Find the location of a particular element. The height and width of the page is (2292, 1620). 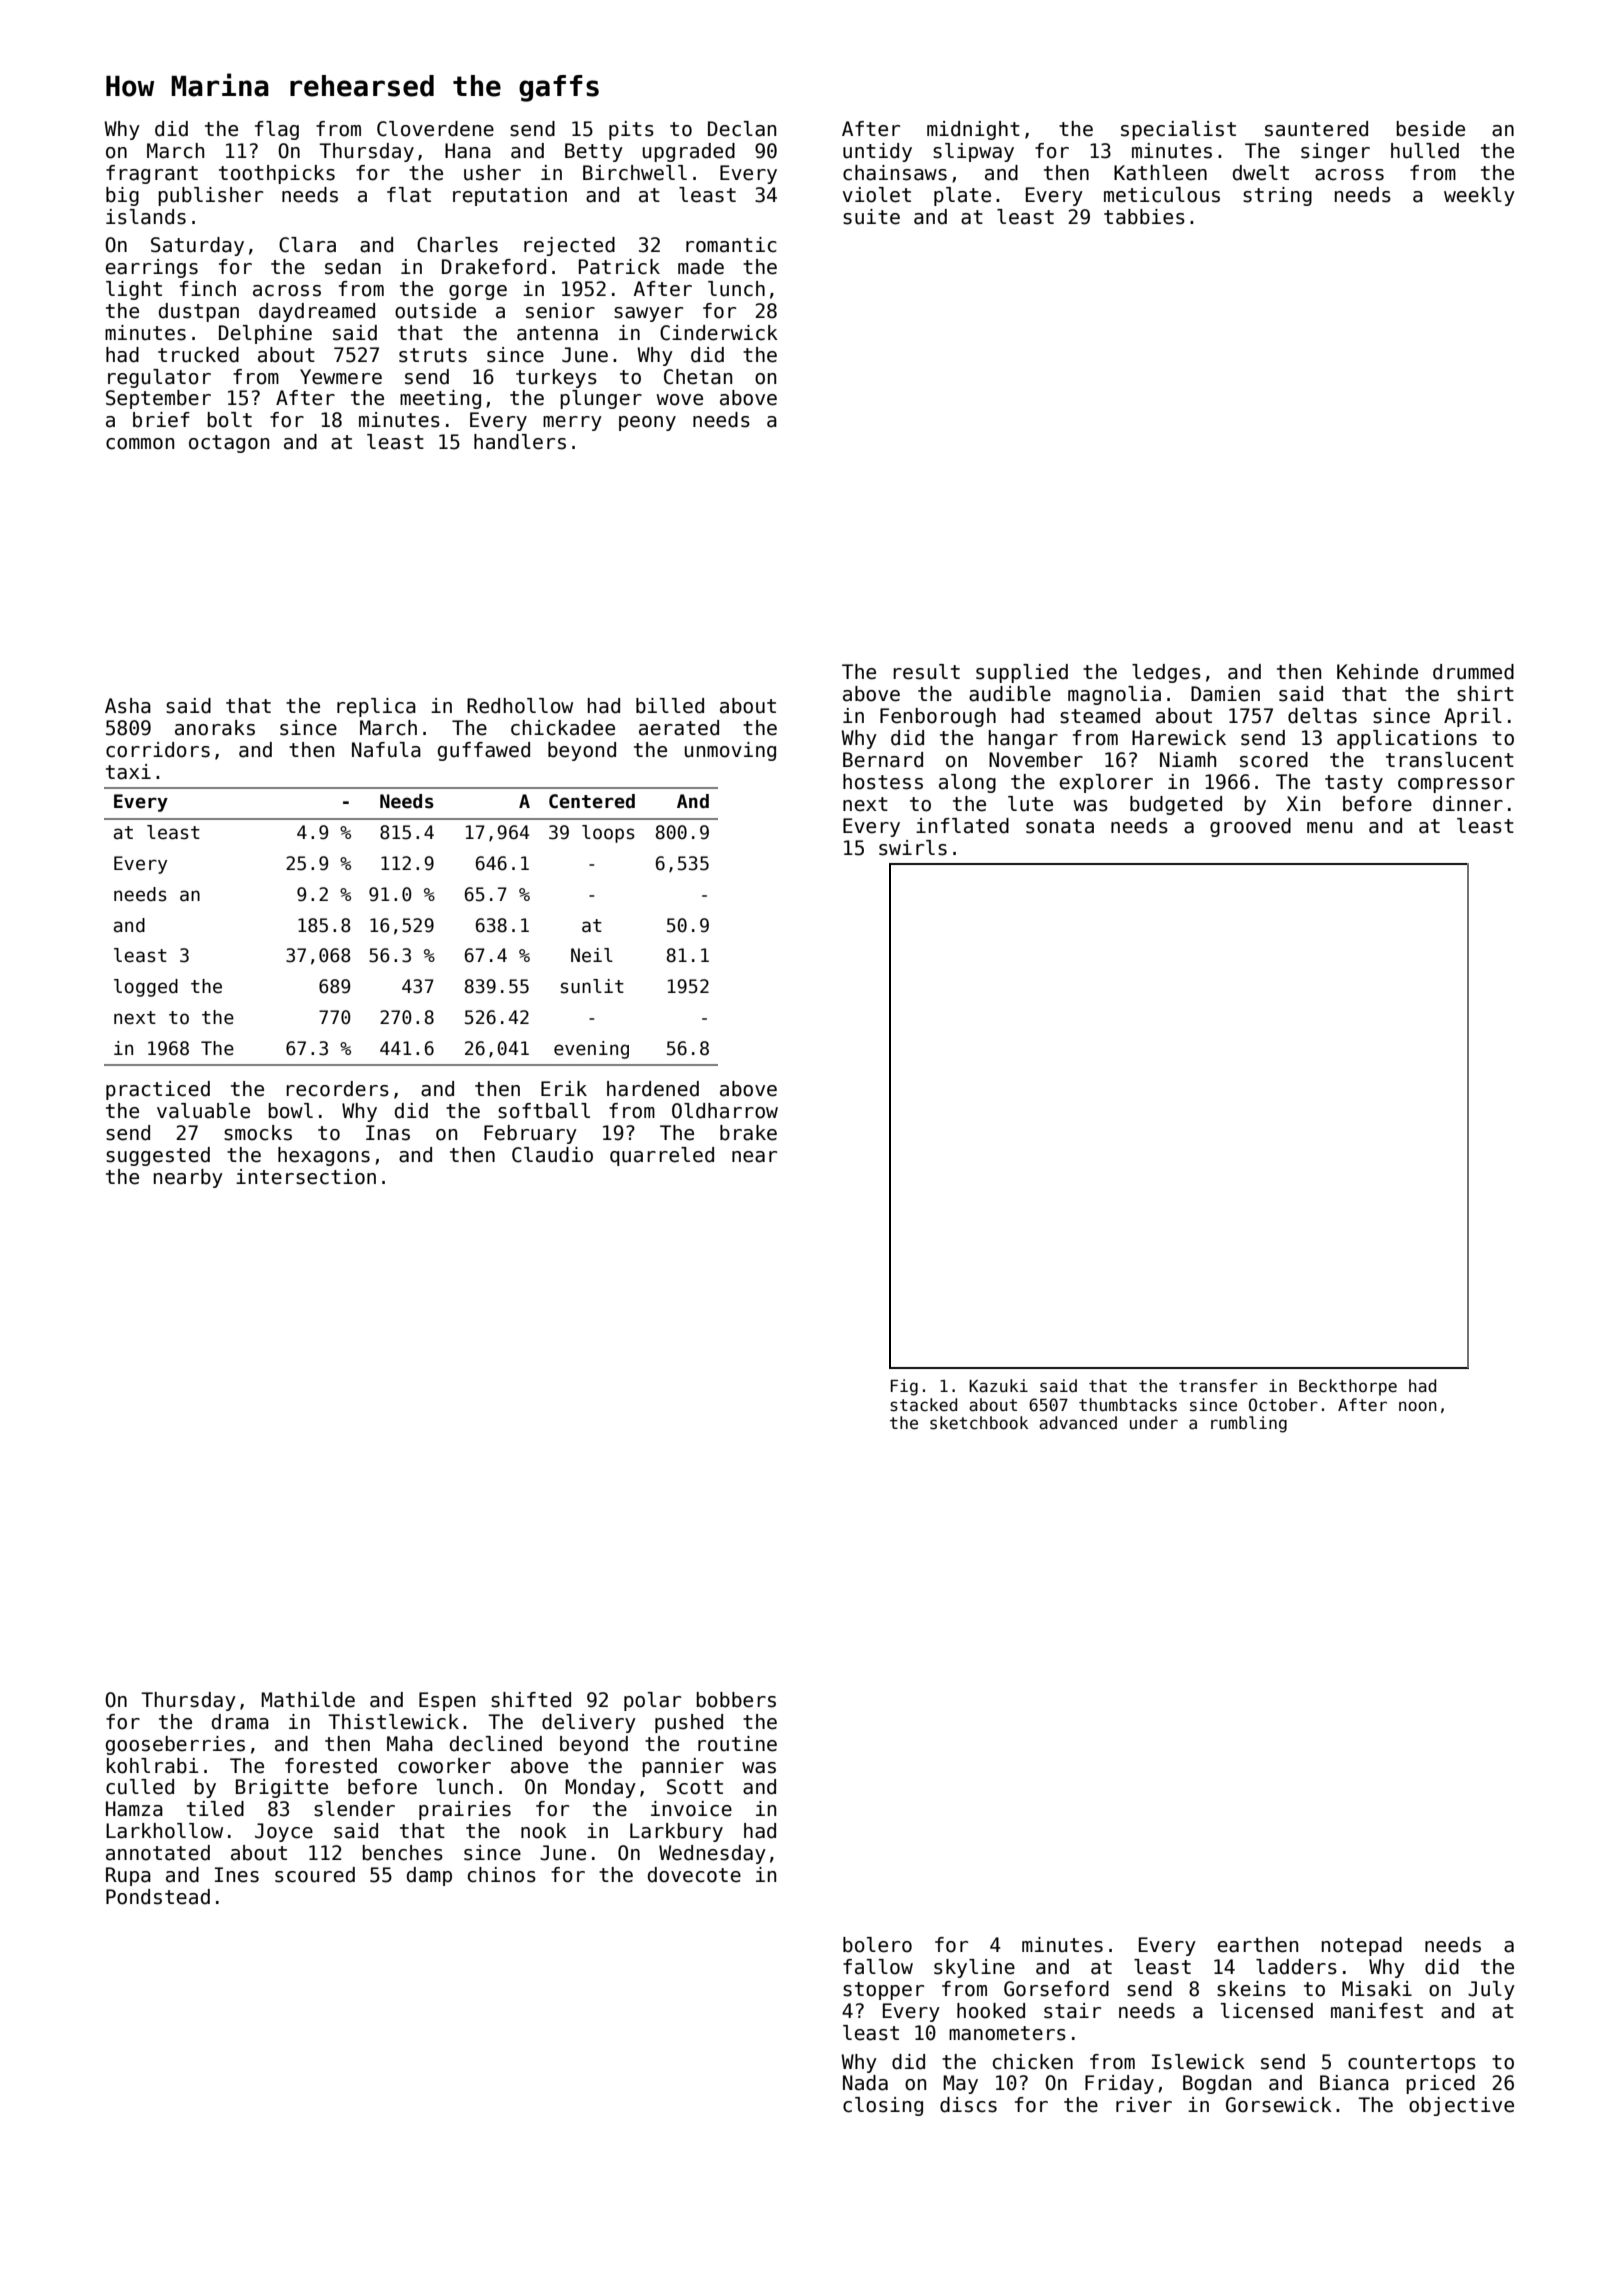

beside is located at coordinates (1431, 129).
